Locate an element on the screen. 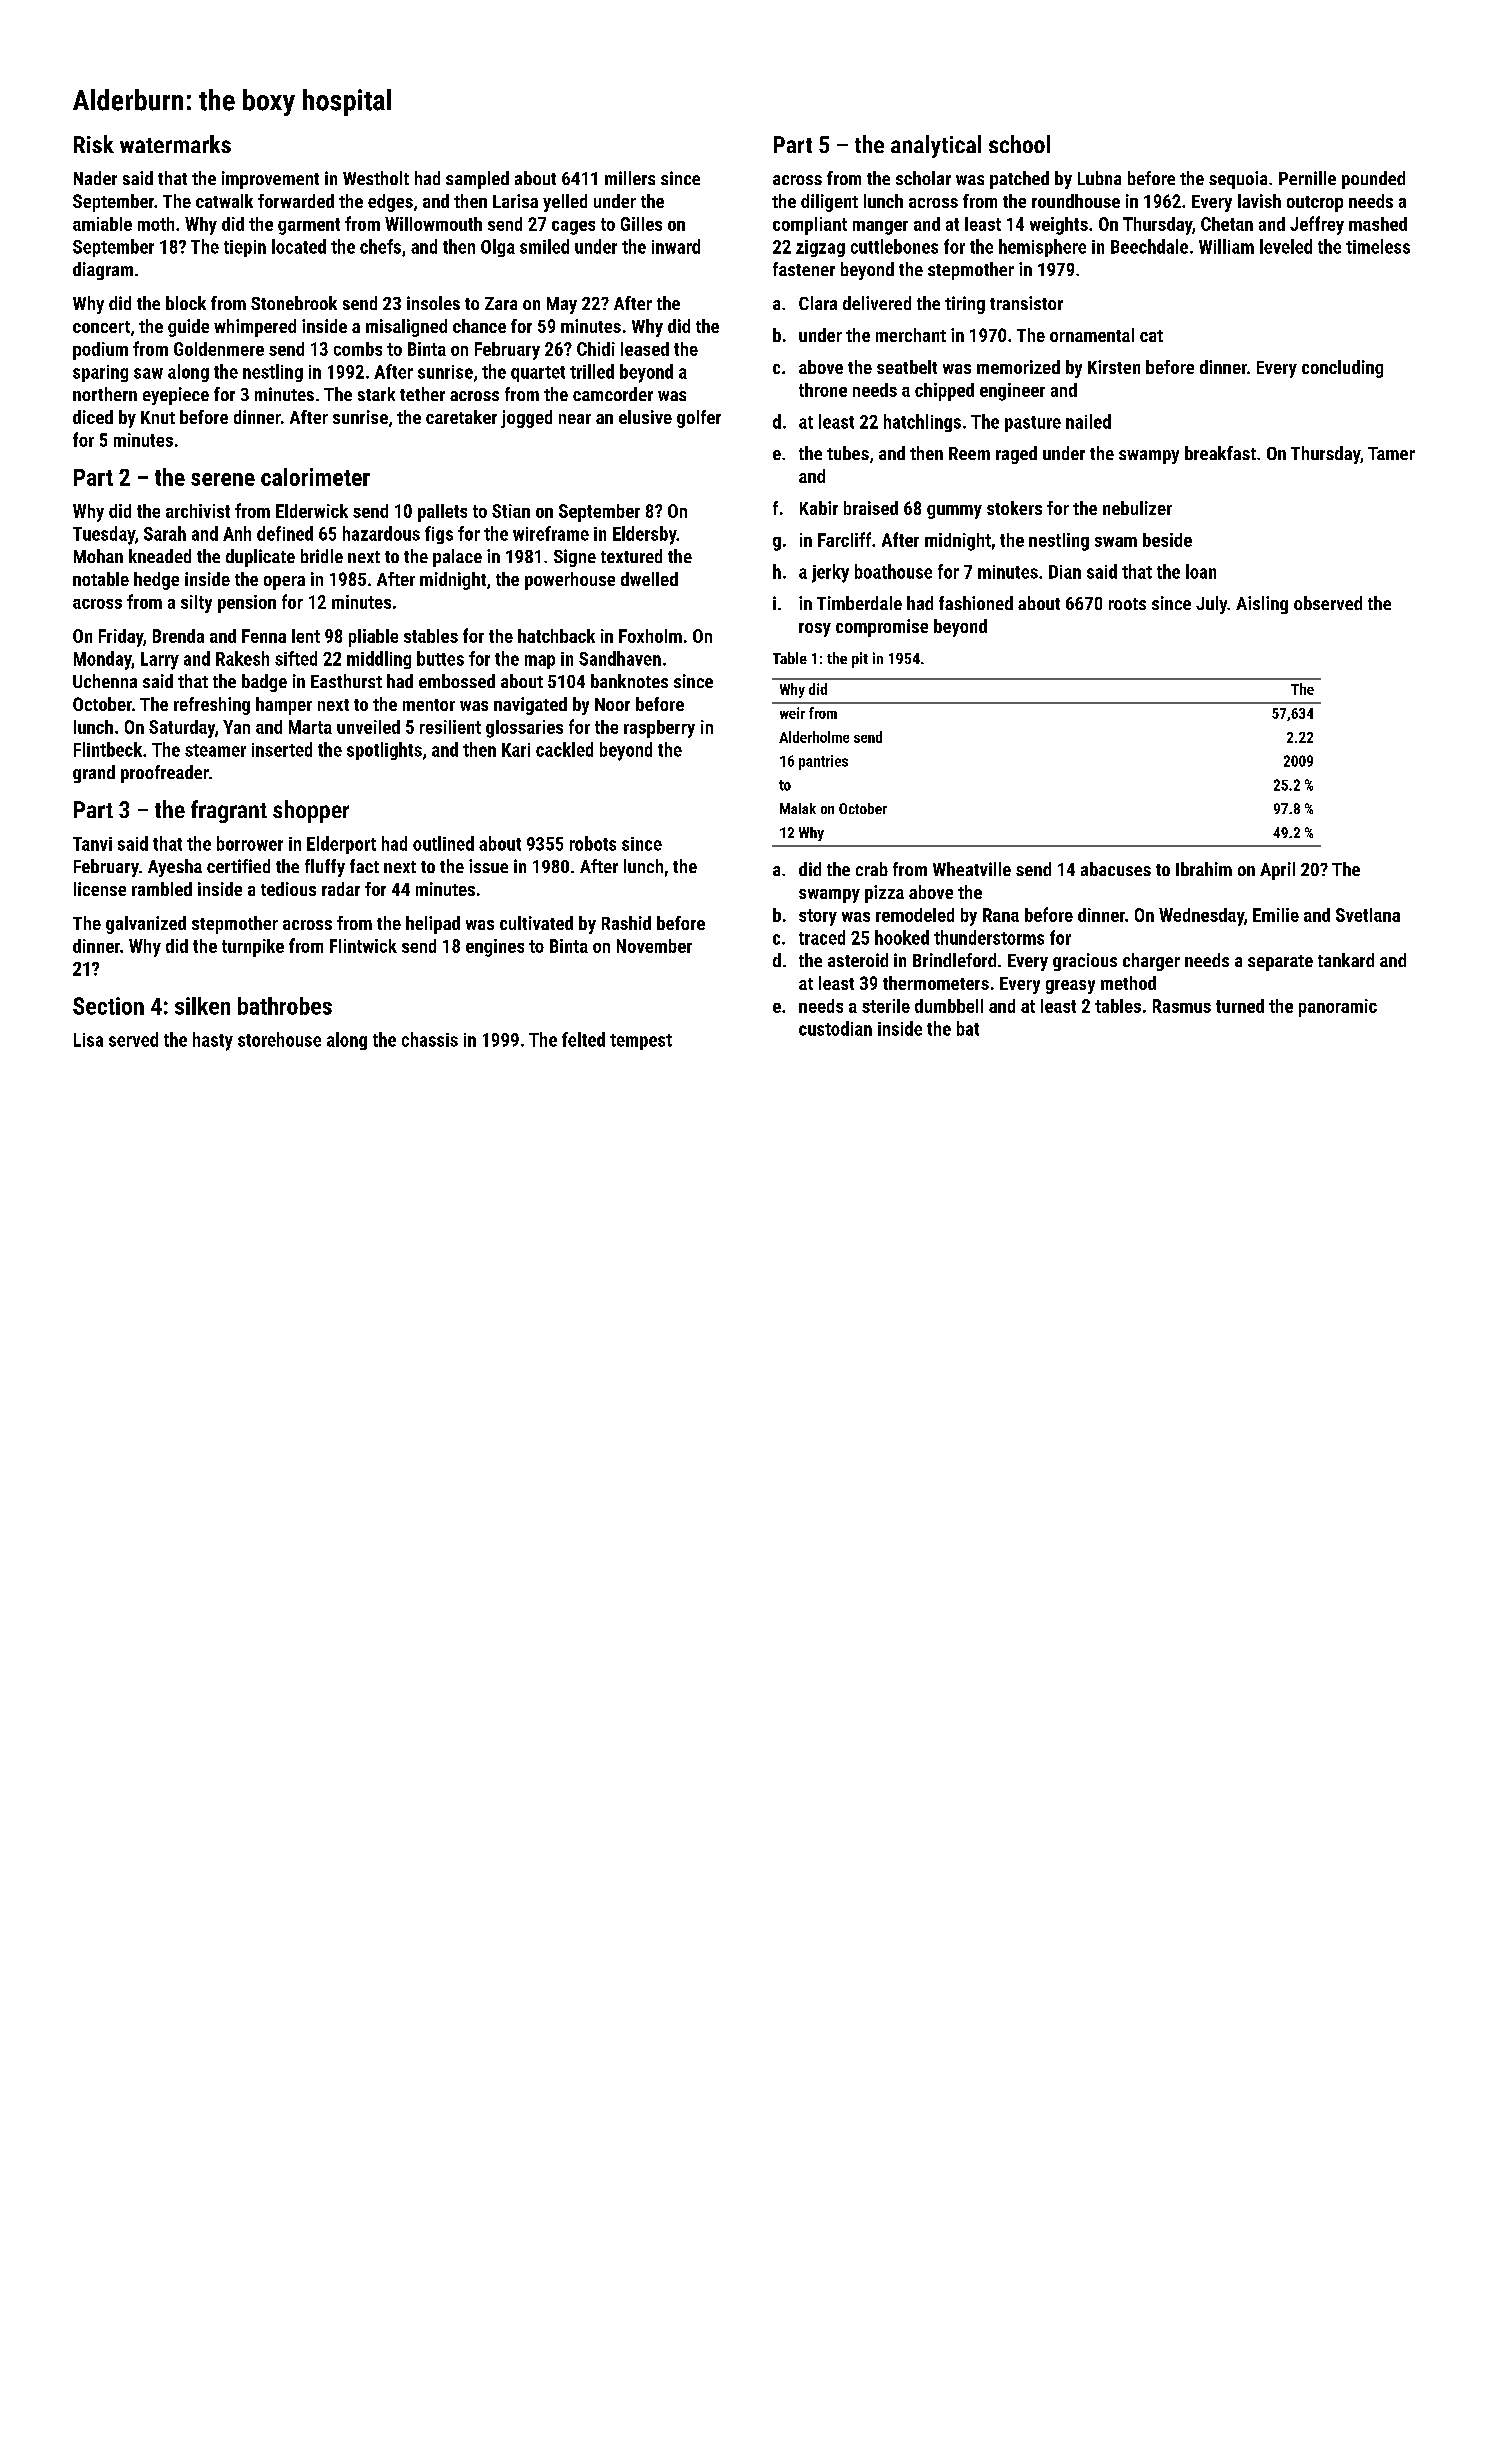  Section is located at coordinates (108, 1006).
